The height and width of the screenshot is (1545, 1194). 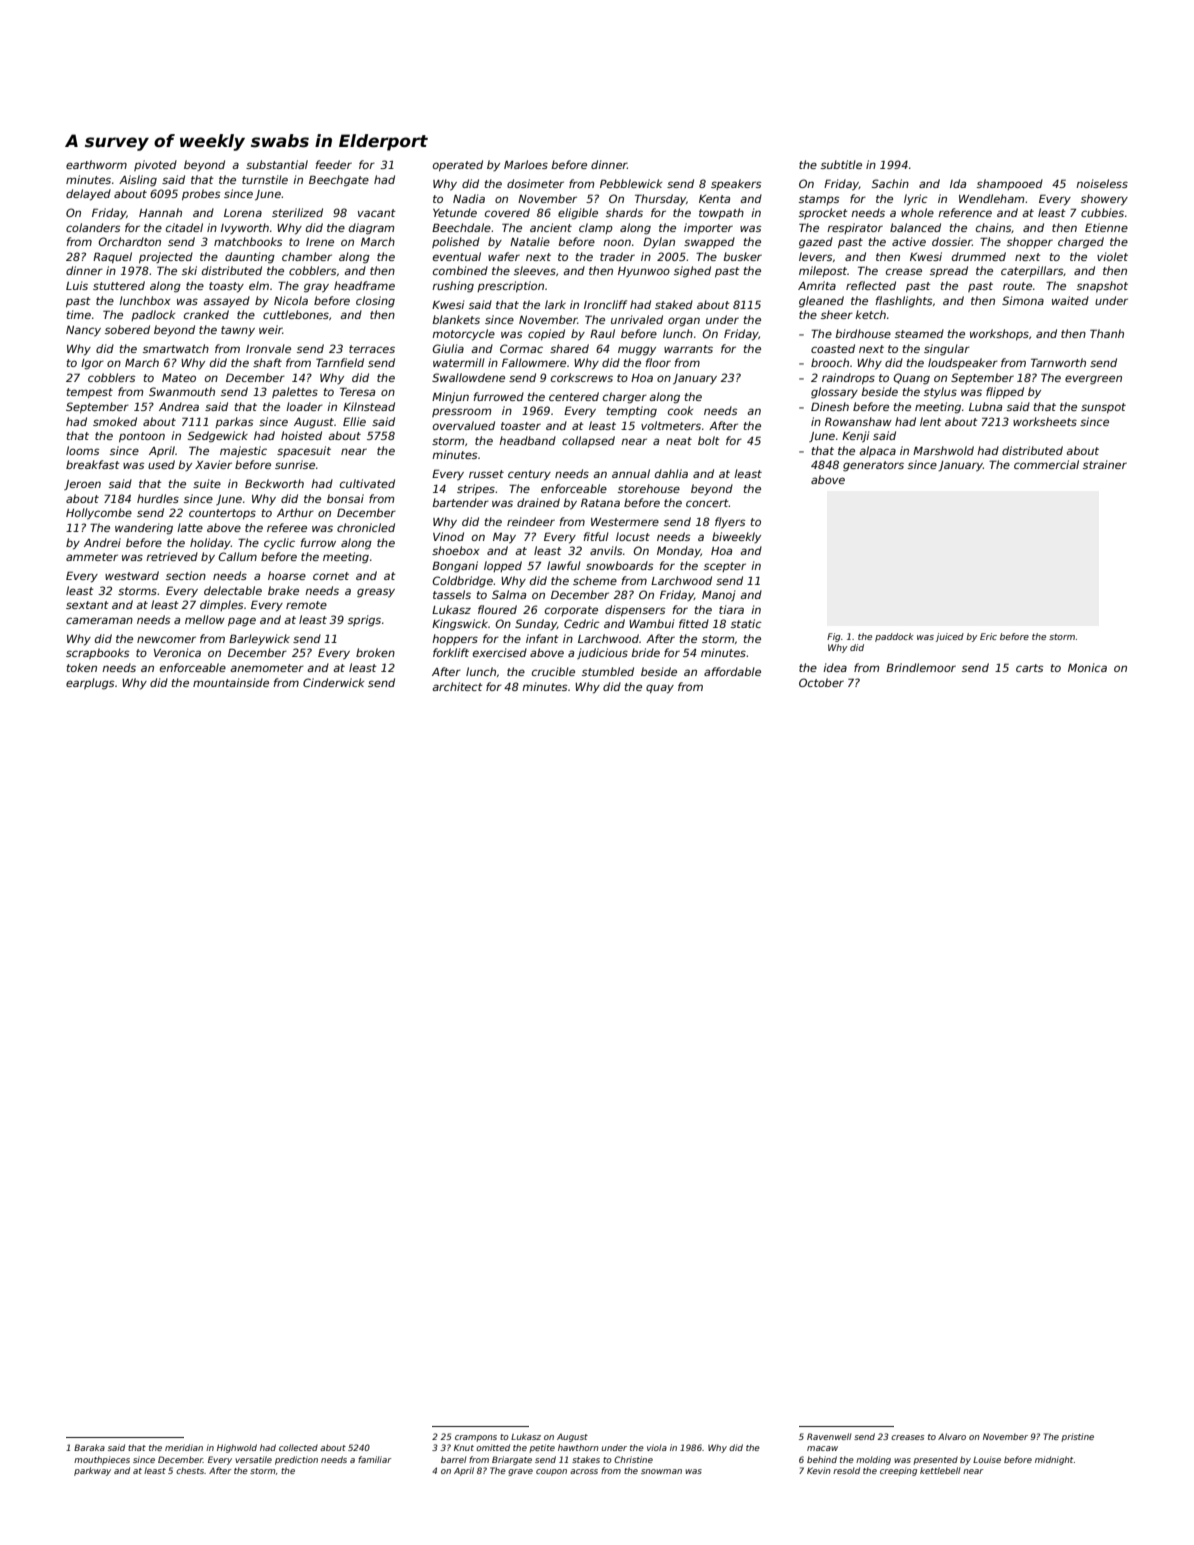 What do you see at coordinates (631, 183) in the screenshot?
I see `Pebblewick` at bounding box center [631, 183].
